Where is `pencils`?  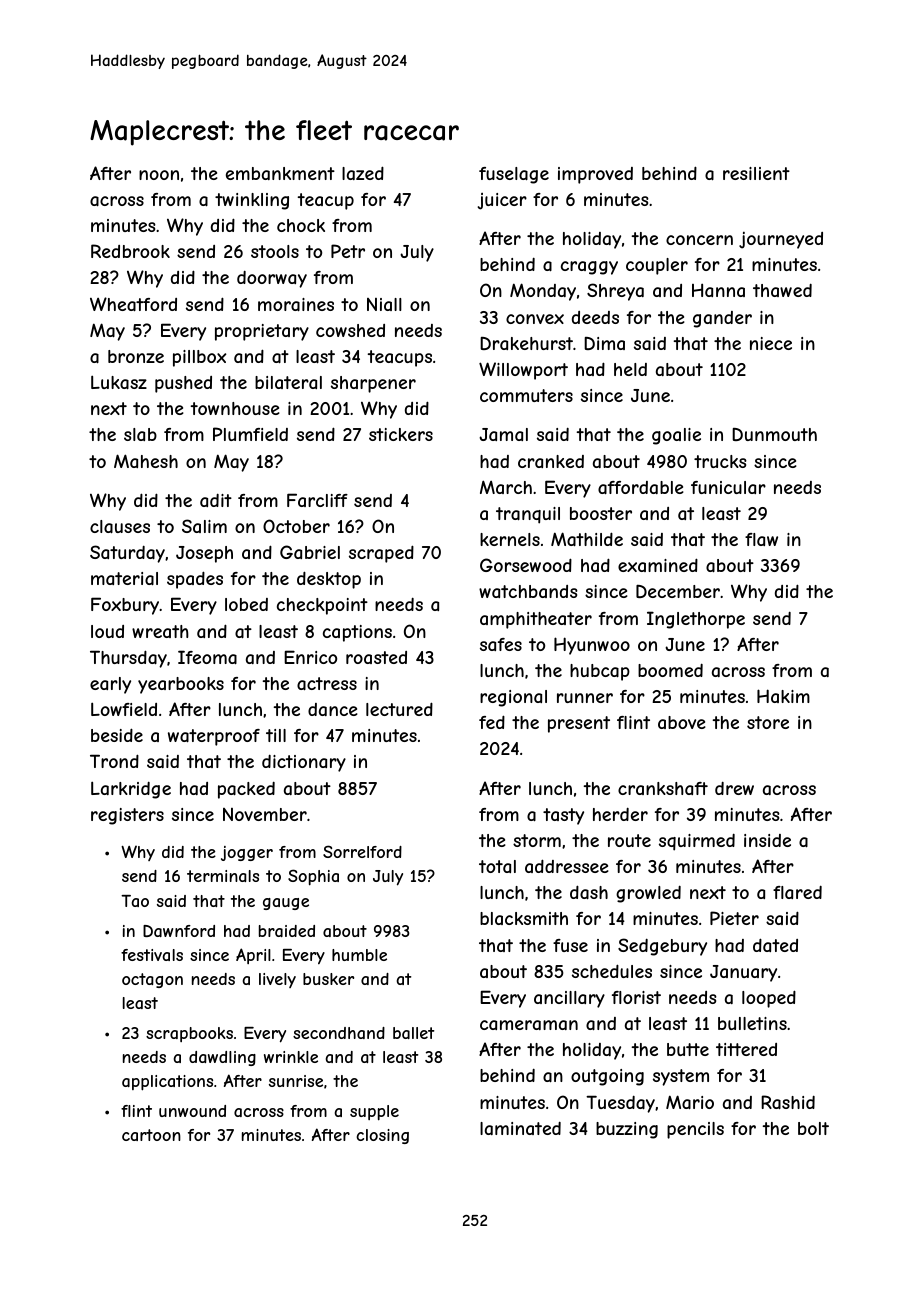 pencils is located at coordinates (695, 1130).
